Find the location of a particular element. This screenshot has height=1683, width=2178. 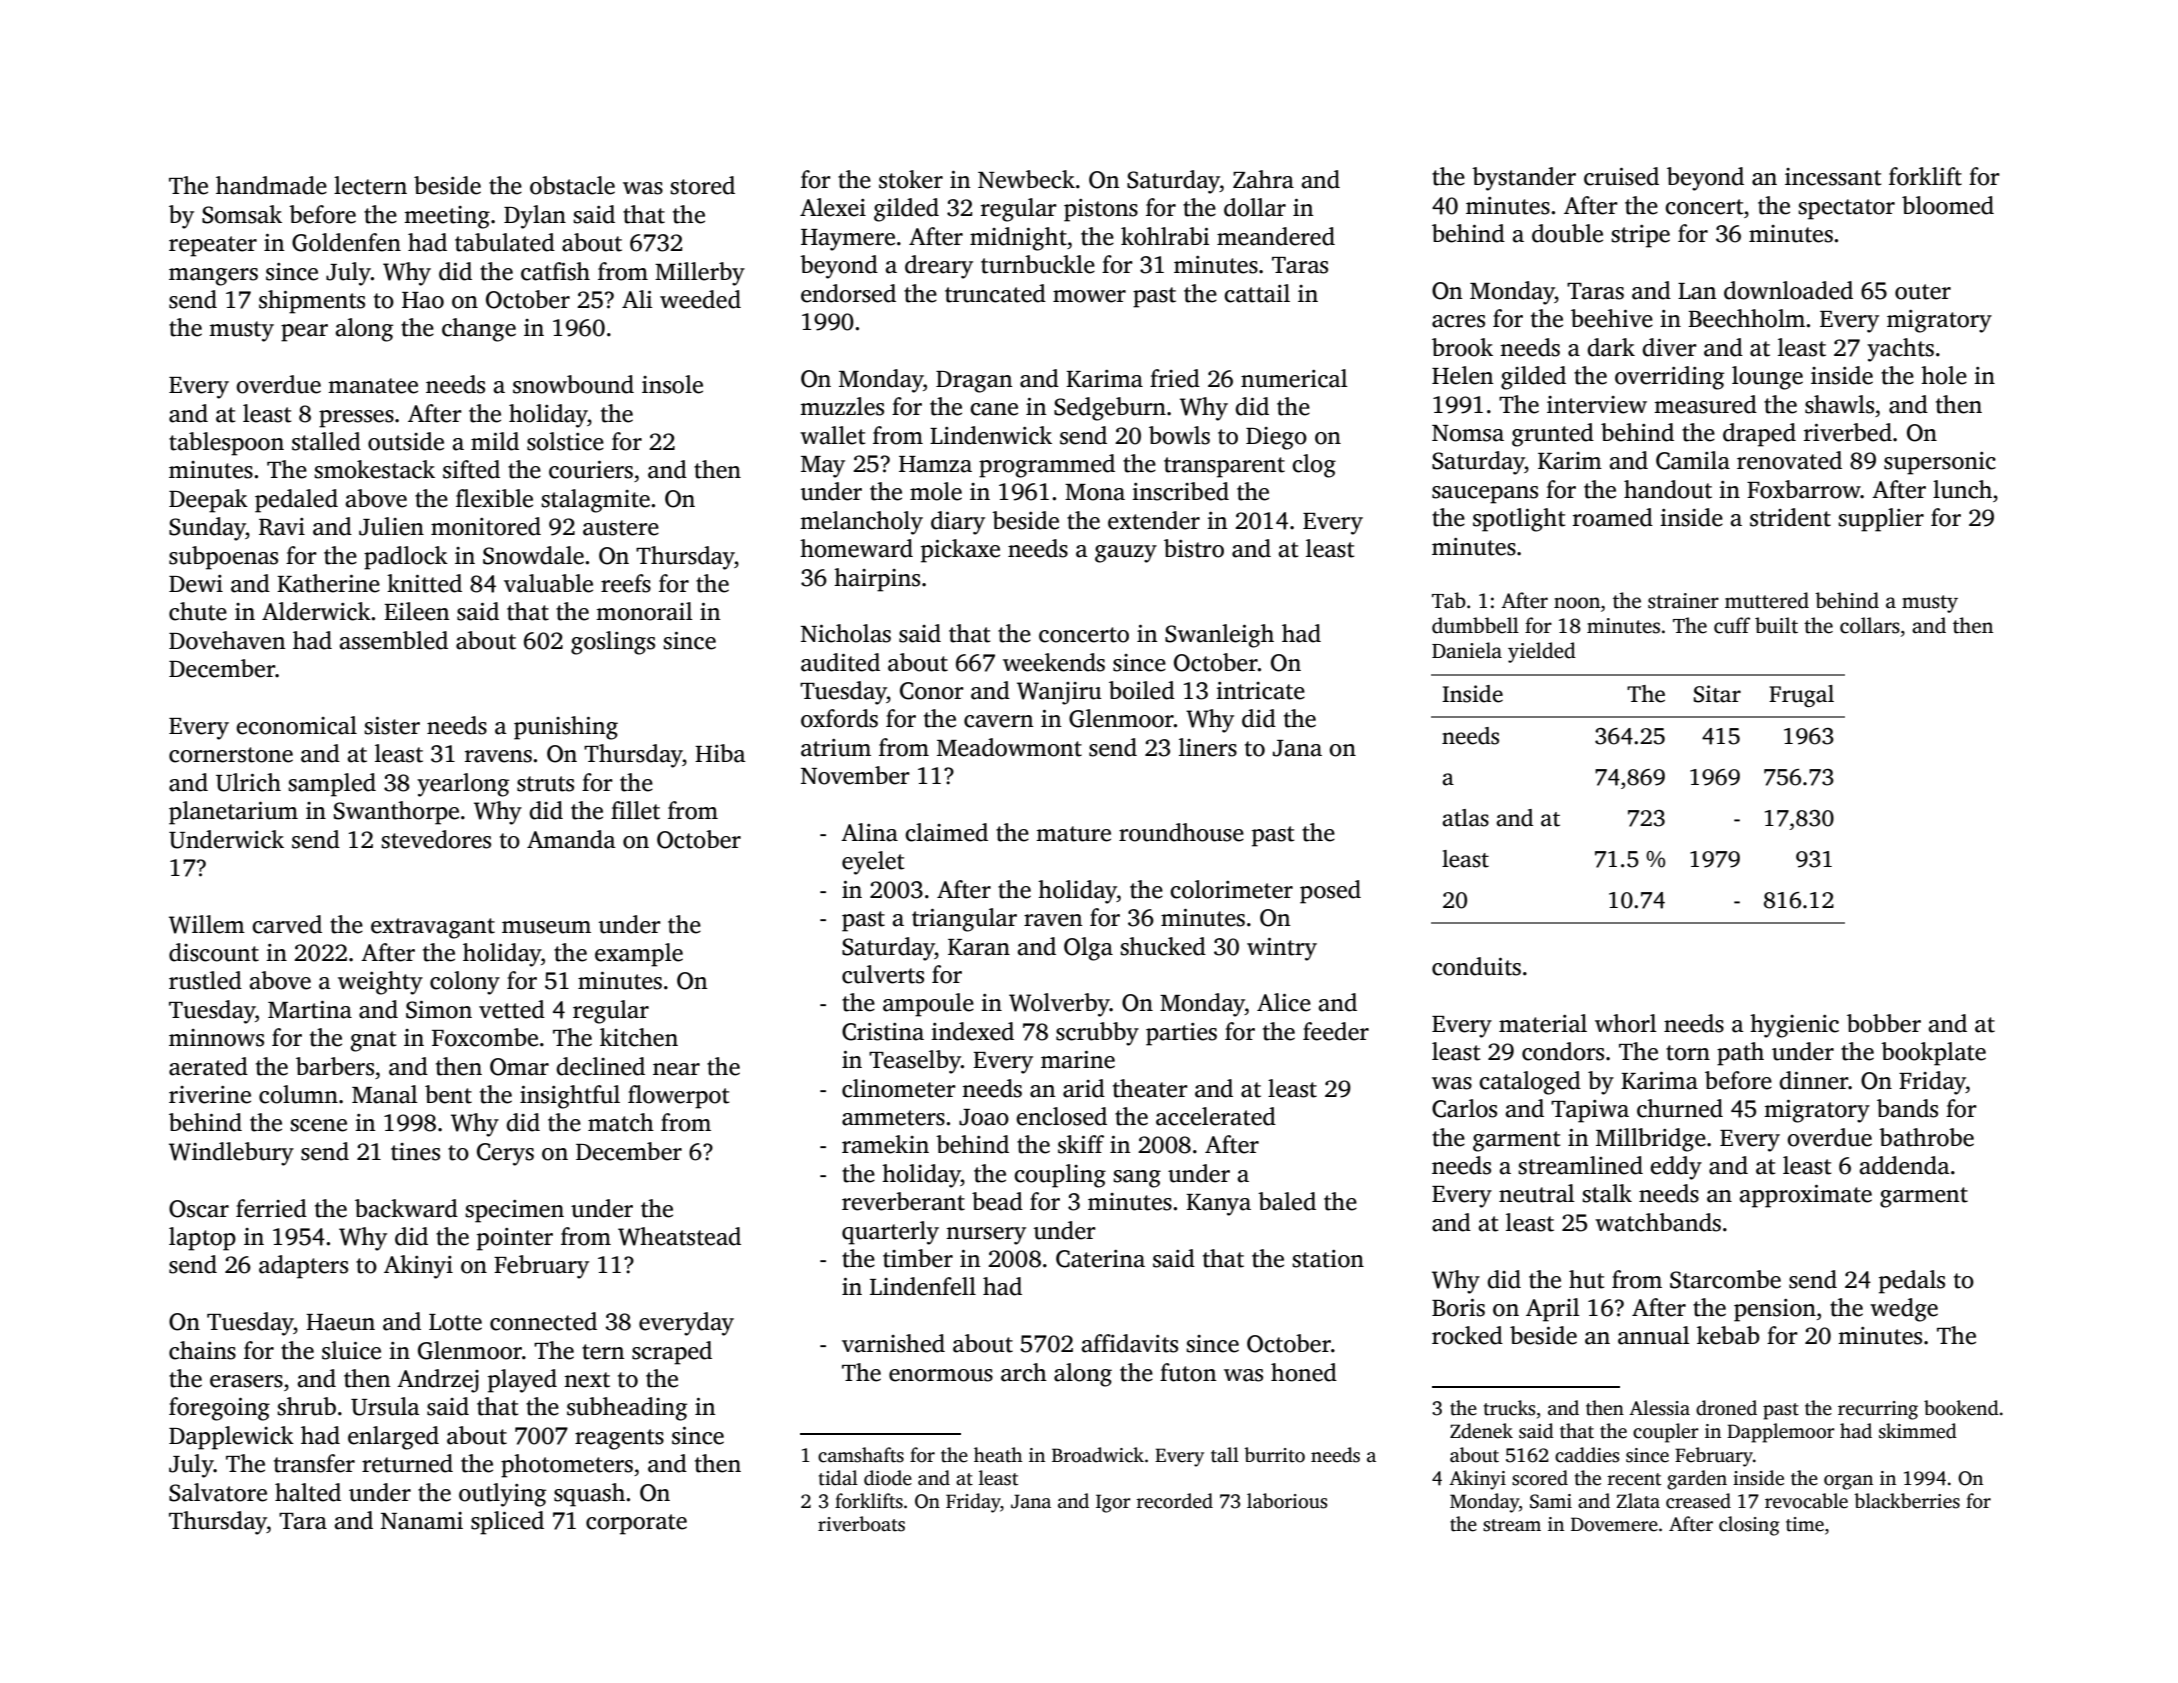

Nanami is located at coordinates (422, 1521).
